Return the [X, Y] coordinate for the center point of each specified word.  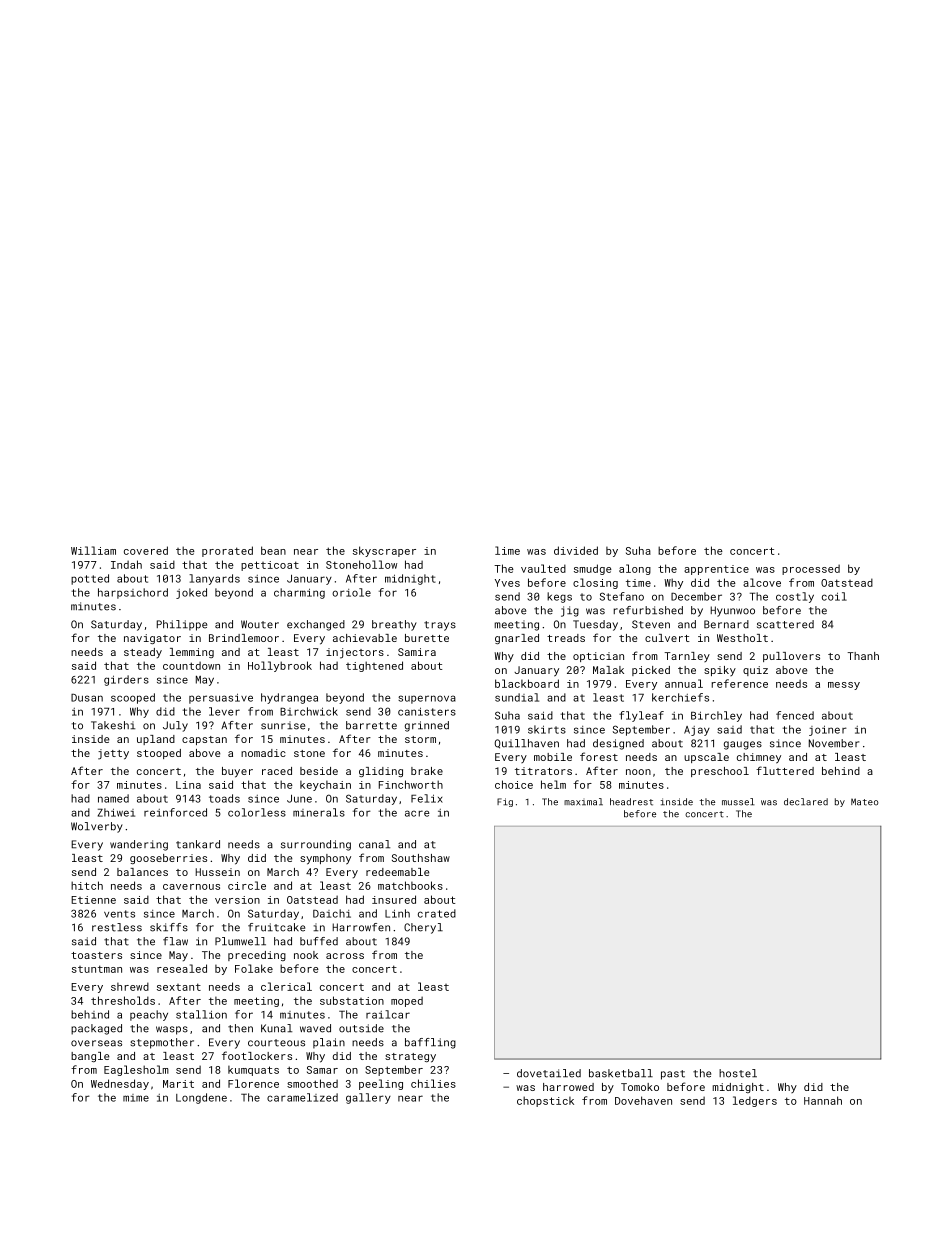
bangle [90, 1057]
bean [273, 550]
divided [576, 550]
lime [507, 550]
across [345, 956]
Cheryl [423, 928]
